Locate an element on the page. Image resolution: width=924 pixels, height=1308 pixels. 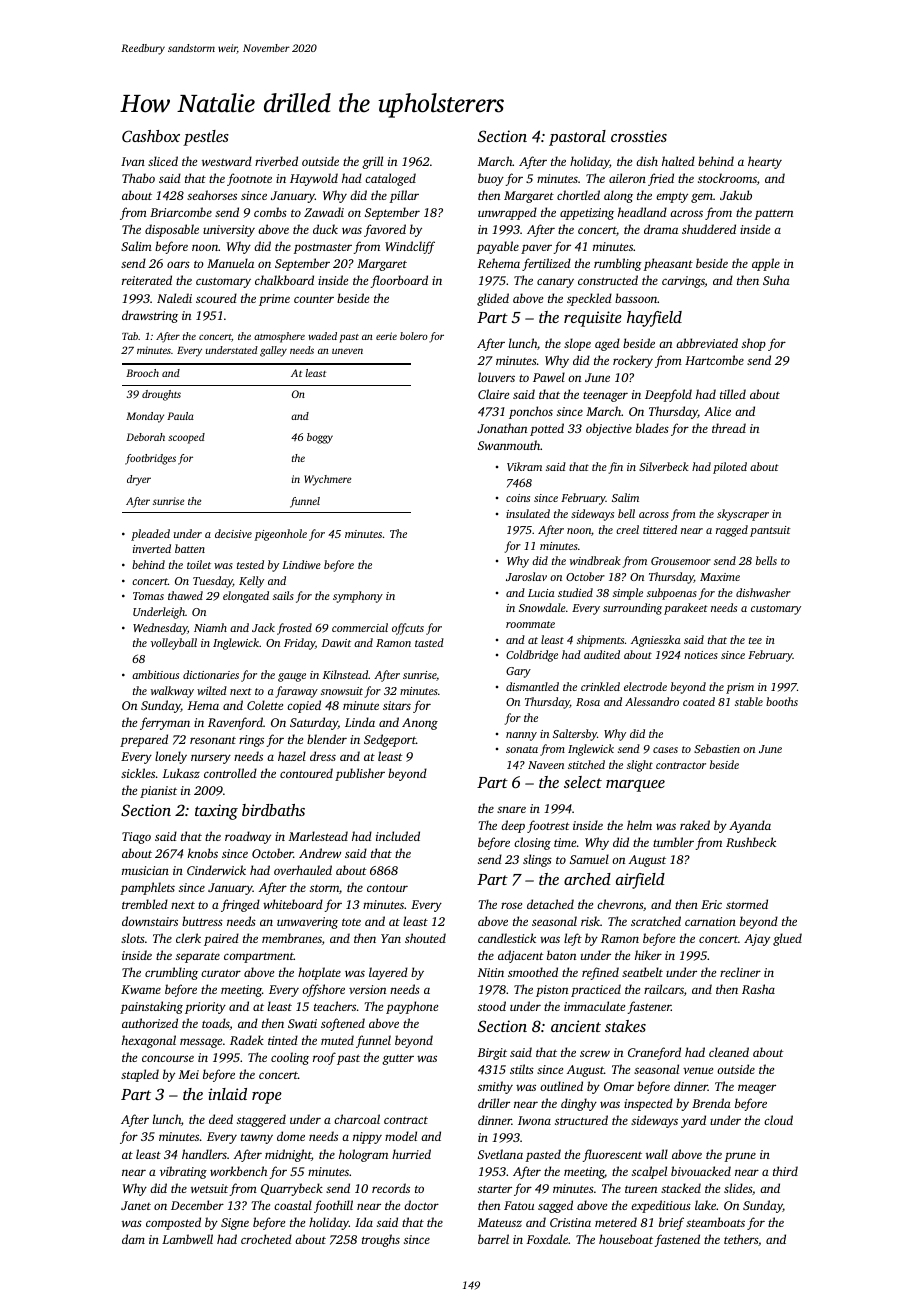
scoured is located at coordinates (216, 298).
